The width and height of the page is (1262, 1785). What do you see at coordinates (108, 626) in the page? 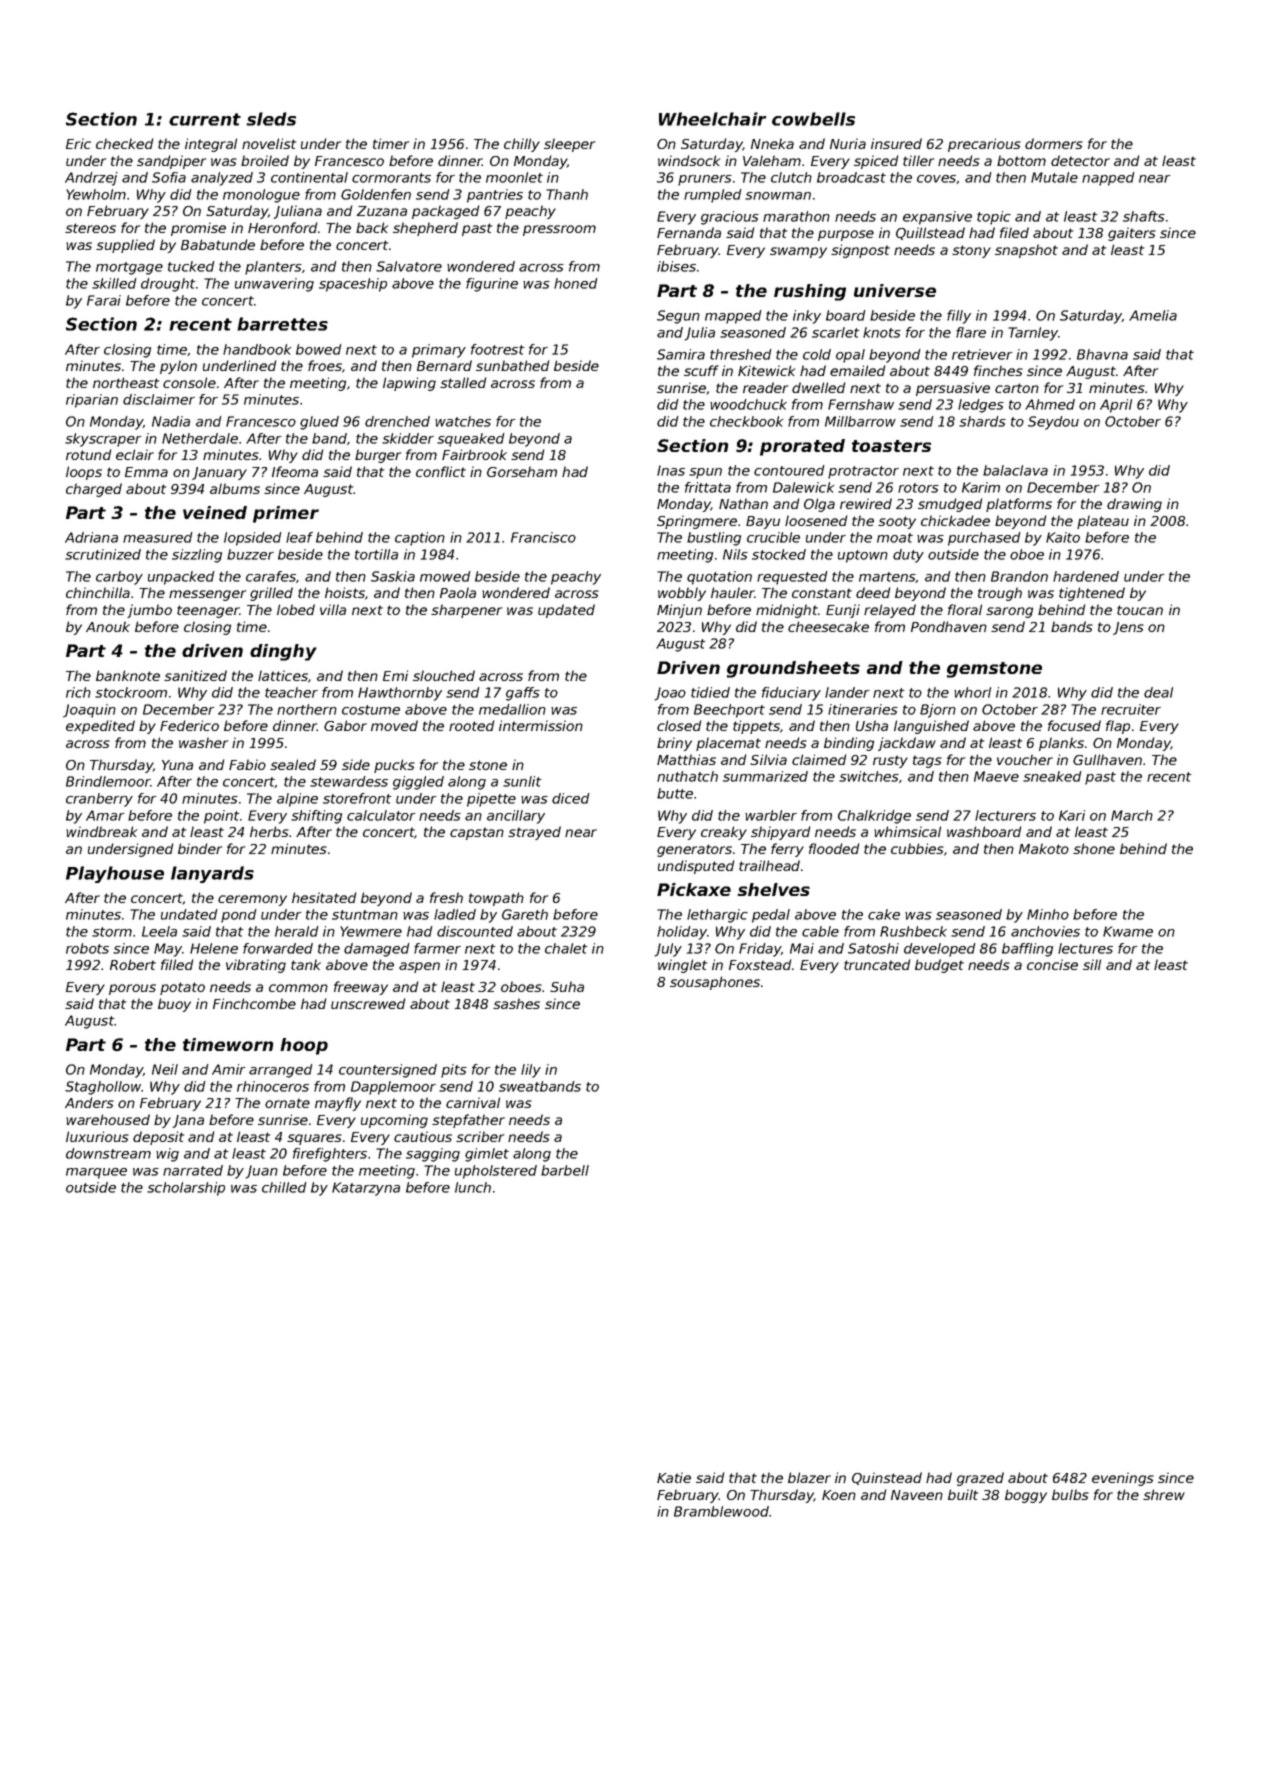
I see `Anouk` at bounding box center [108, 626].
